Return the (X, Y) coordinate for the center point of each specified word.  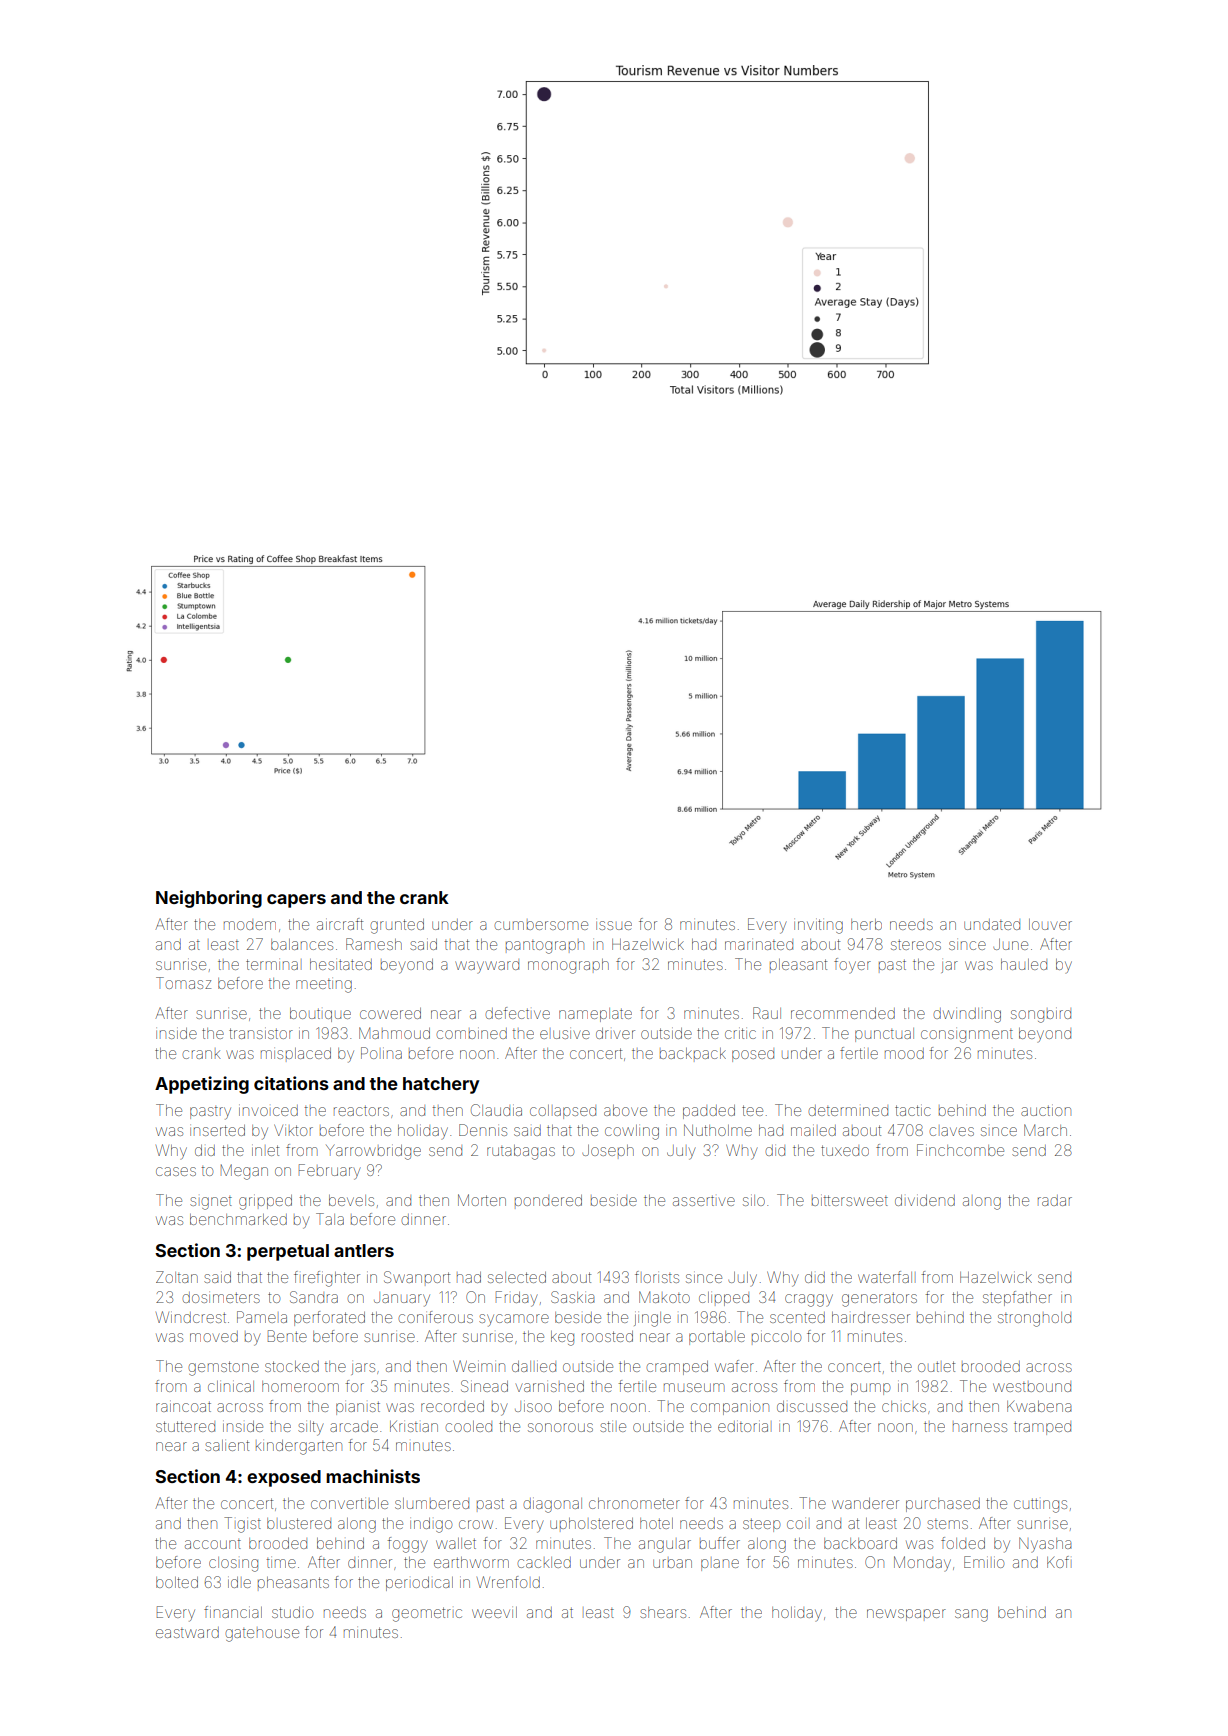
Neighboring (209, 899)
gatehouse (262, 1635)
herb (866, 924)
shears (663, 1612)
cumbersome (541, 925)
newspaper (906, 1615)
